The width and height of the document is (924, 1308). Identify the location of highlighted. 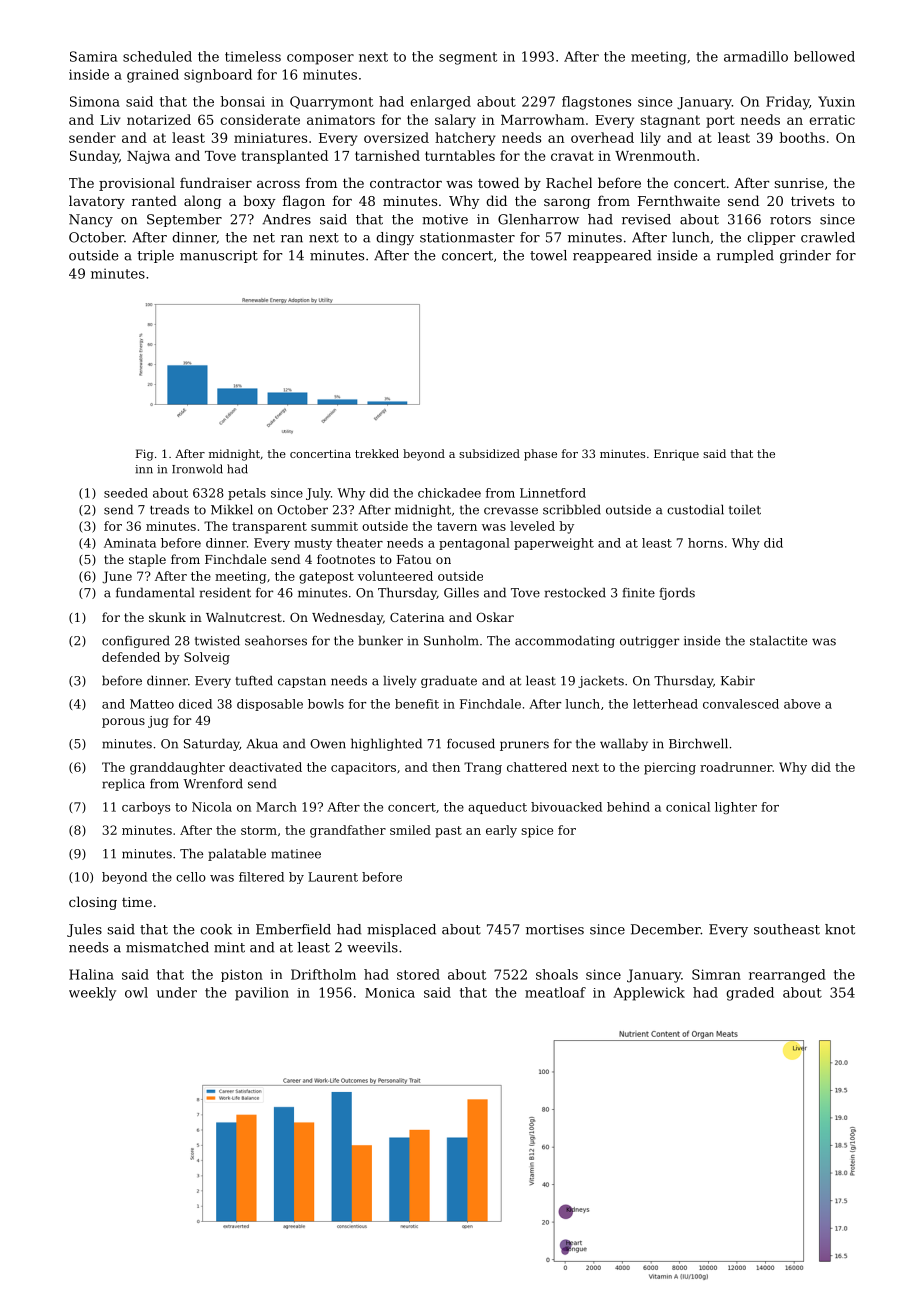
(386, 744).
